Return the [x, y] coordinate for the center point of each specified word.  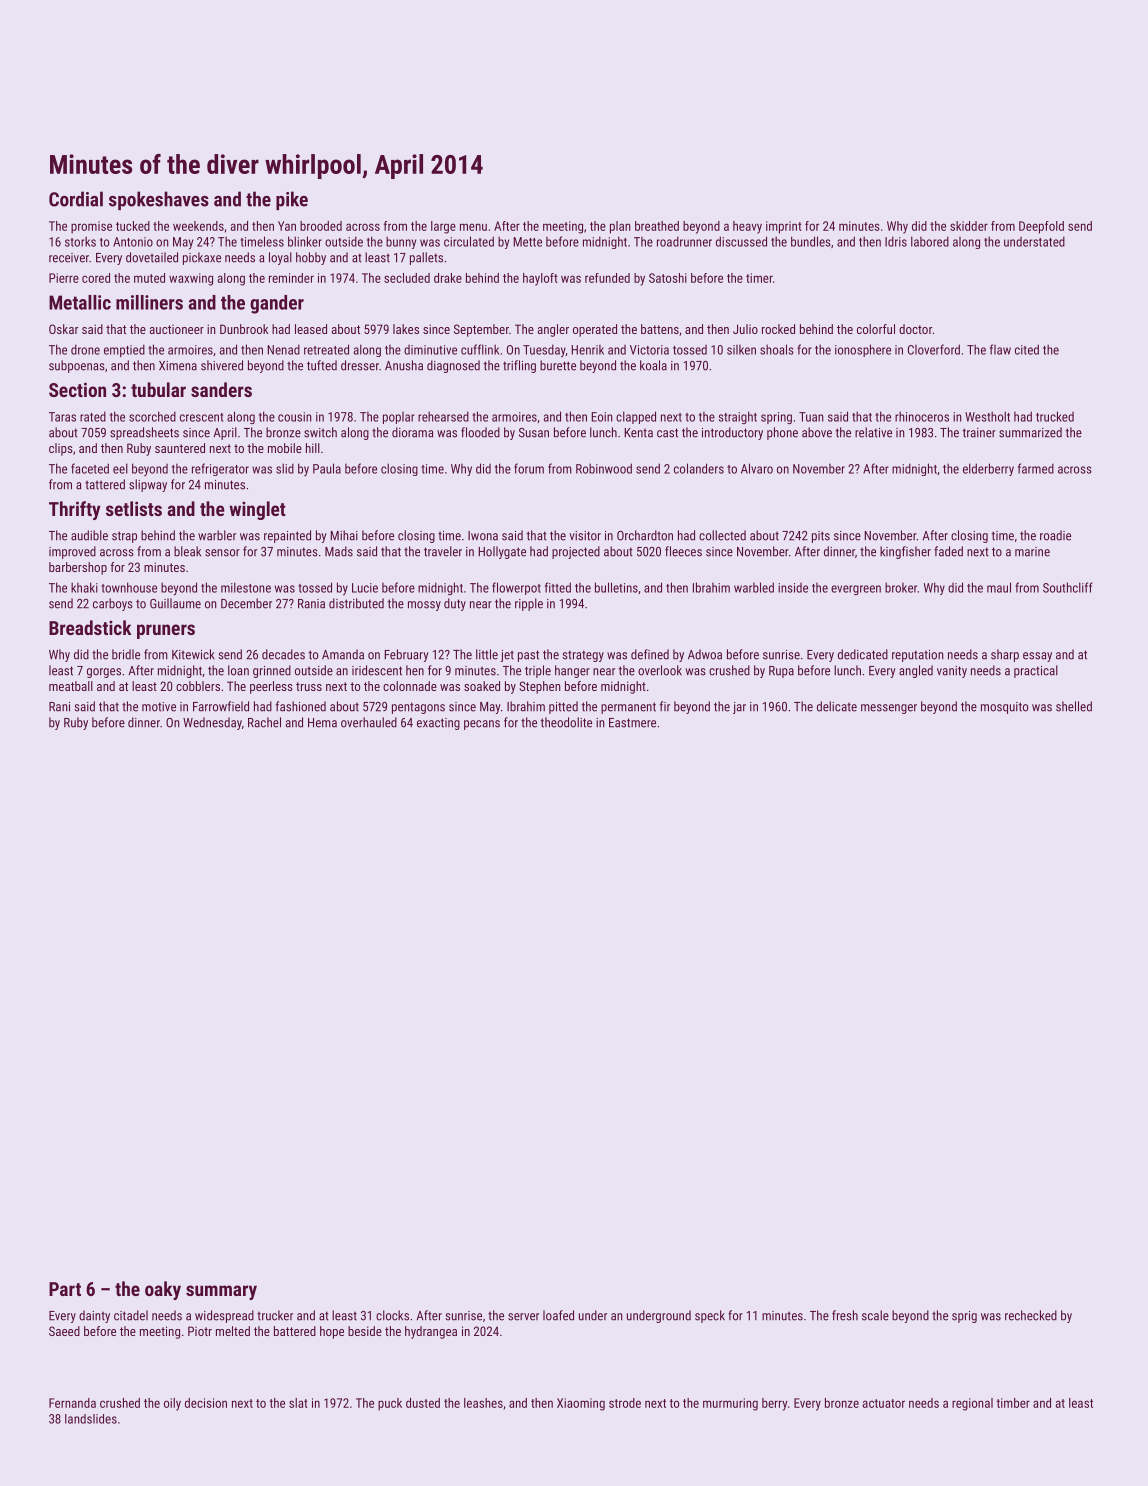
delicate [837, 706]
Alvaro [757, 468]
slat [298, 1403]
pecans [482, 725]
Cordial [76, 199]
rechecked [1031, 1315]
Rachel [264, 722]
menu [473, 227]
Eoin [602, 417]
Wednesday [212, 723]
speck [710, 1316]
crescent [201, 417]
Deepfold [1041, 227]
